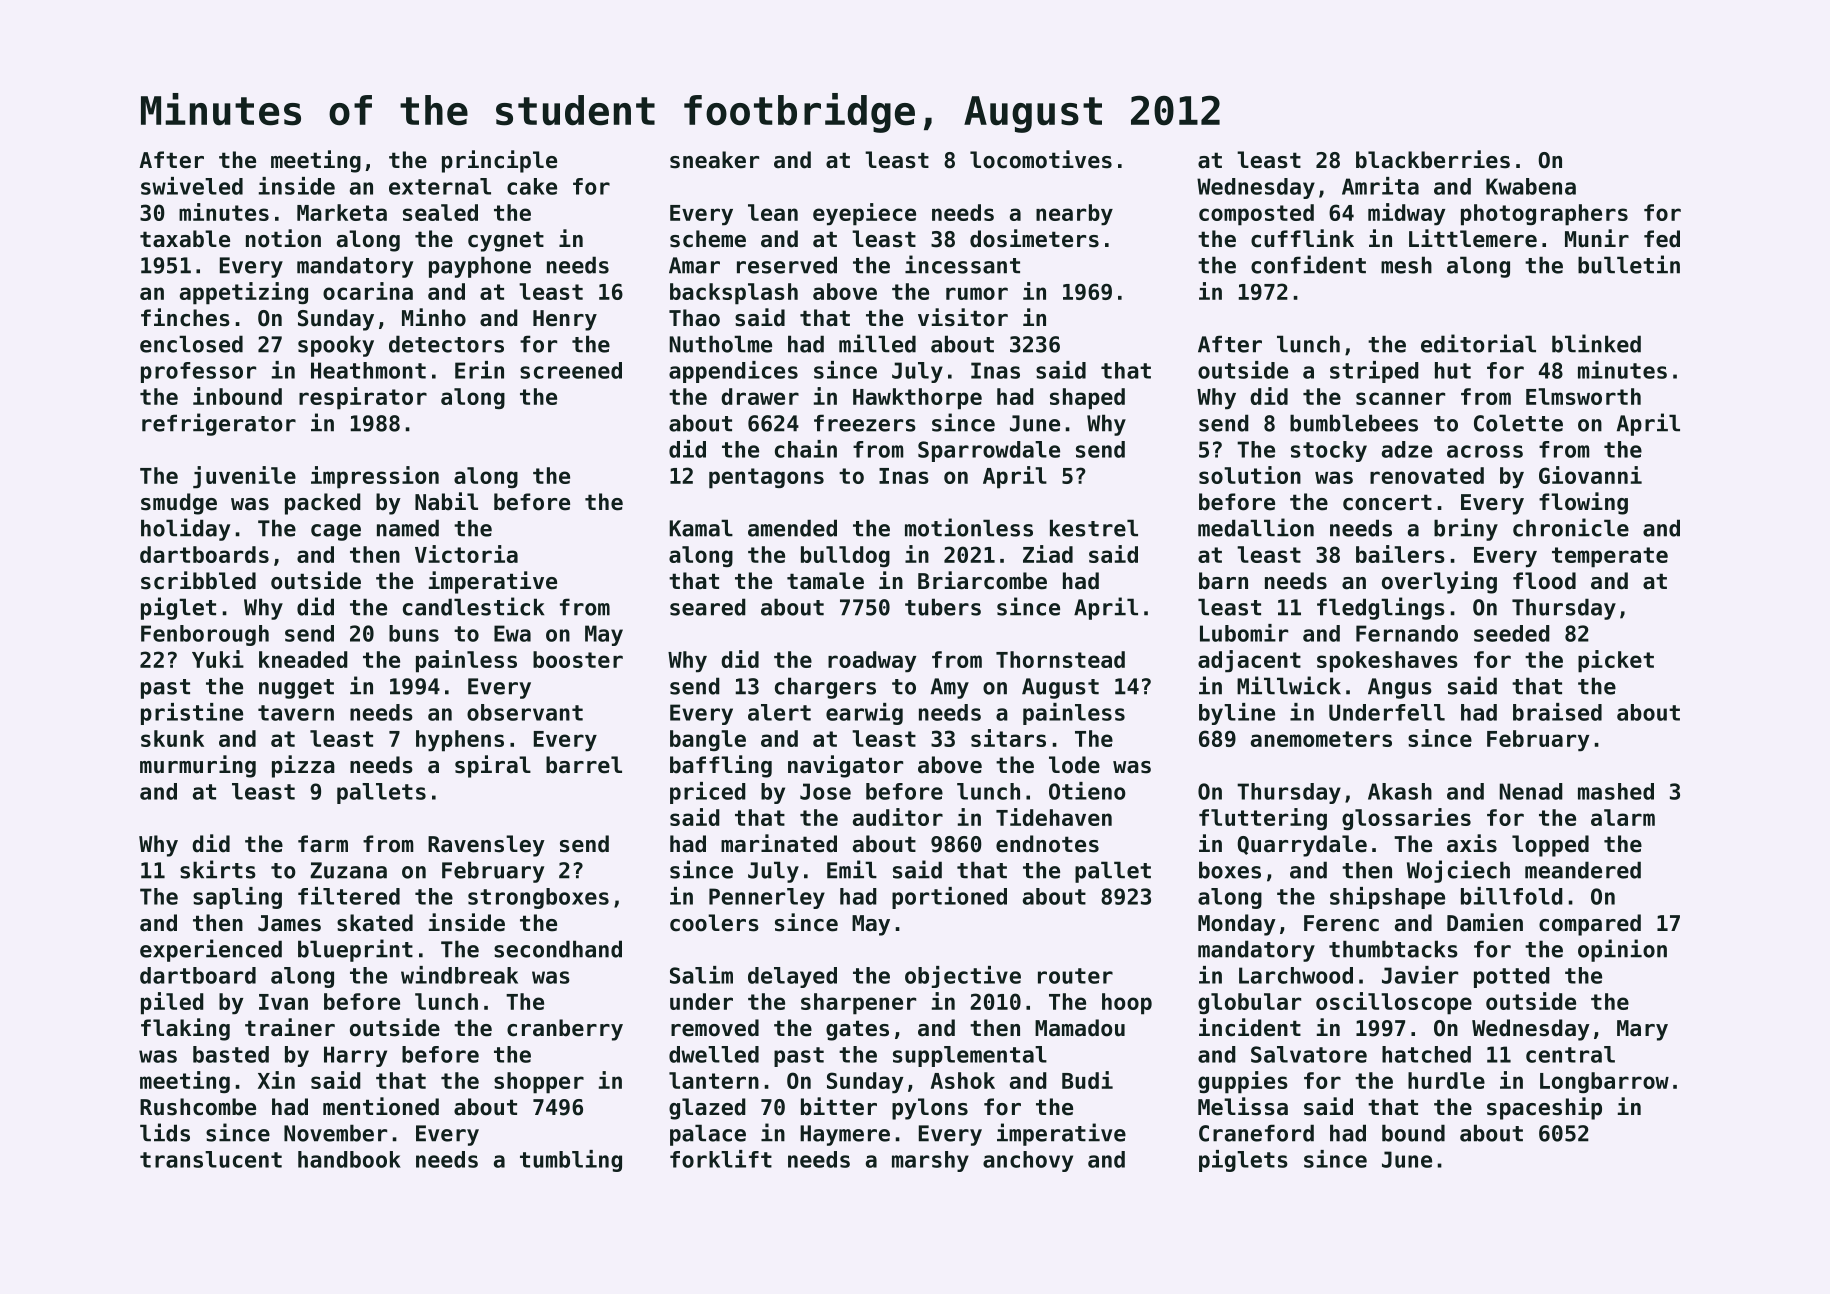 Image resolution: width=1830 pixels, height=1294 pixels. What do you see at coordinates (1223, 581) in the screenshot?
I see `barn` at bounding box center [1223, 581].
